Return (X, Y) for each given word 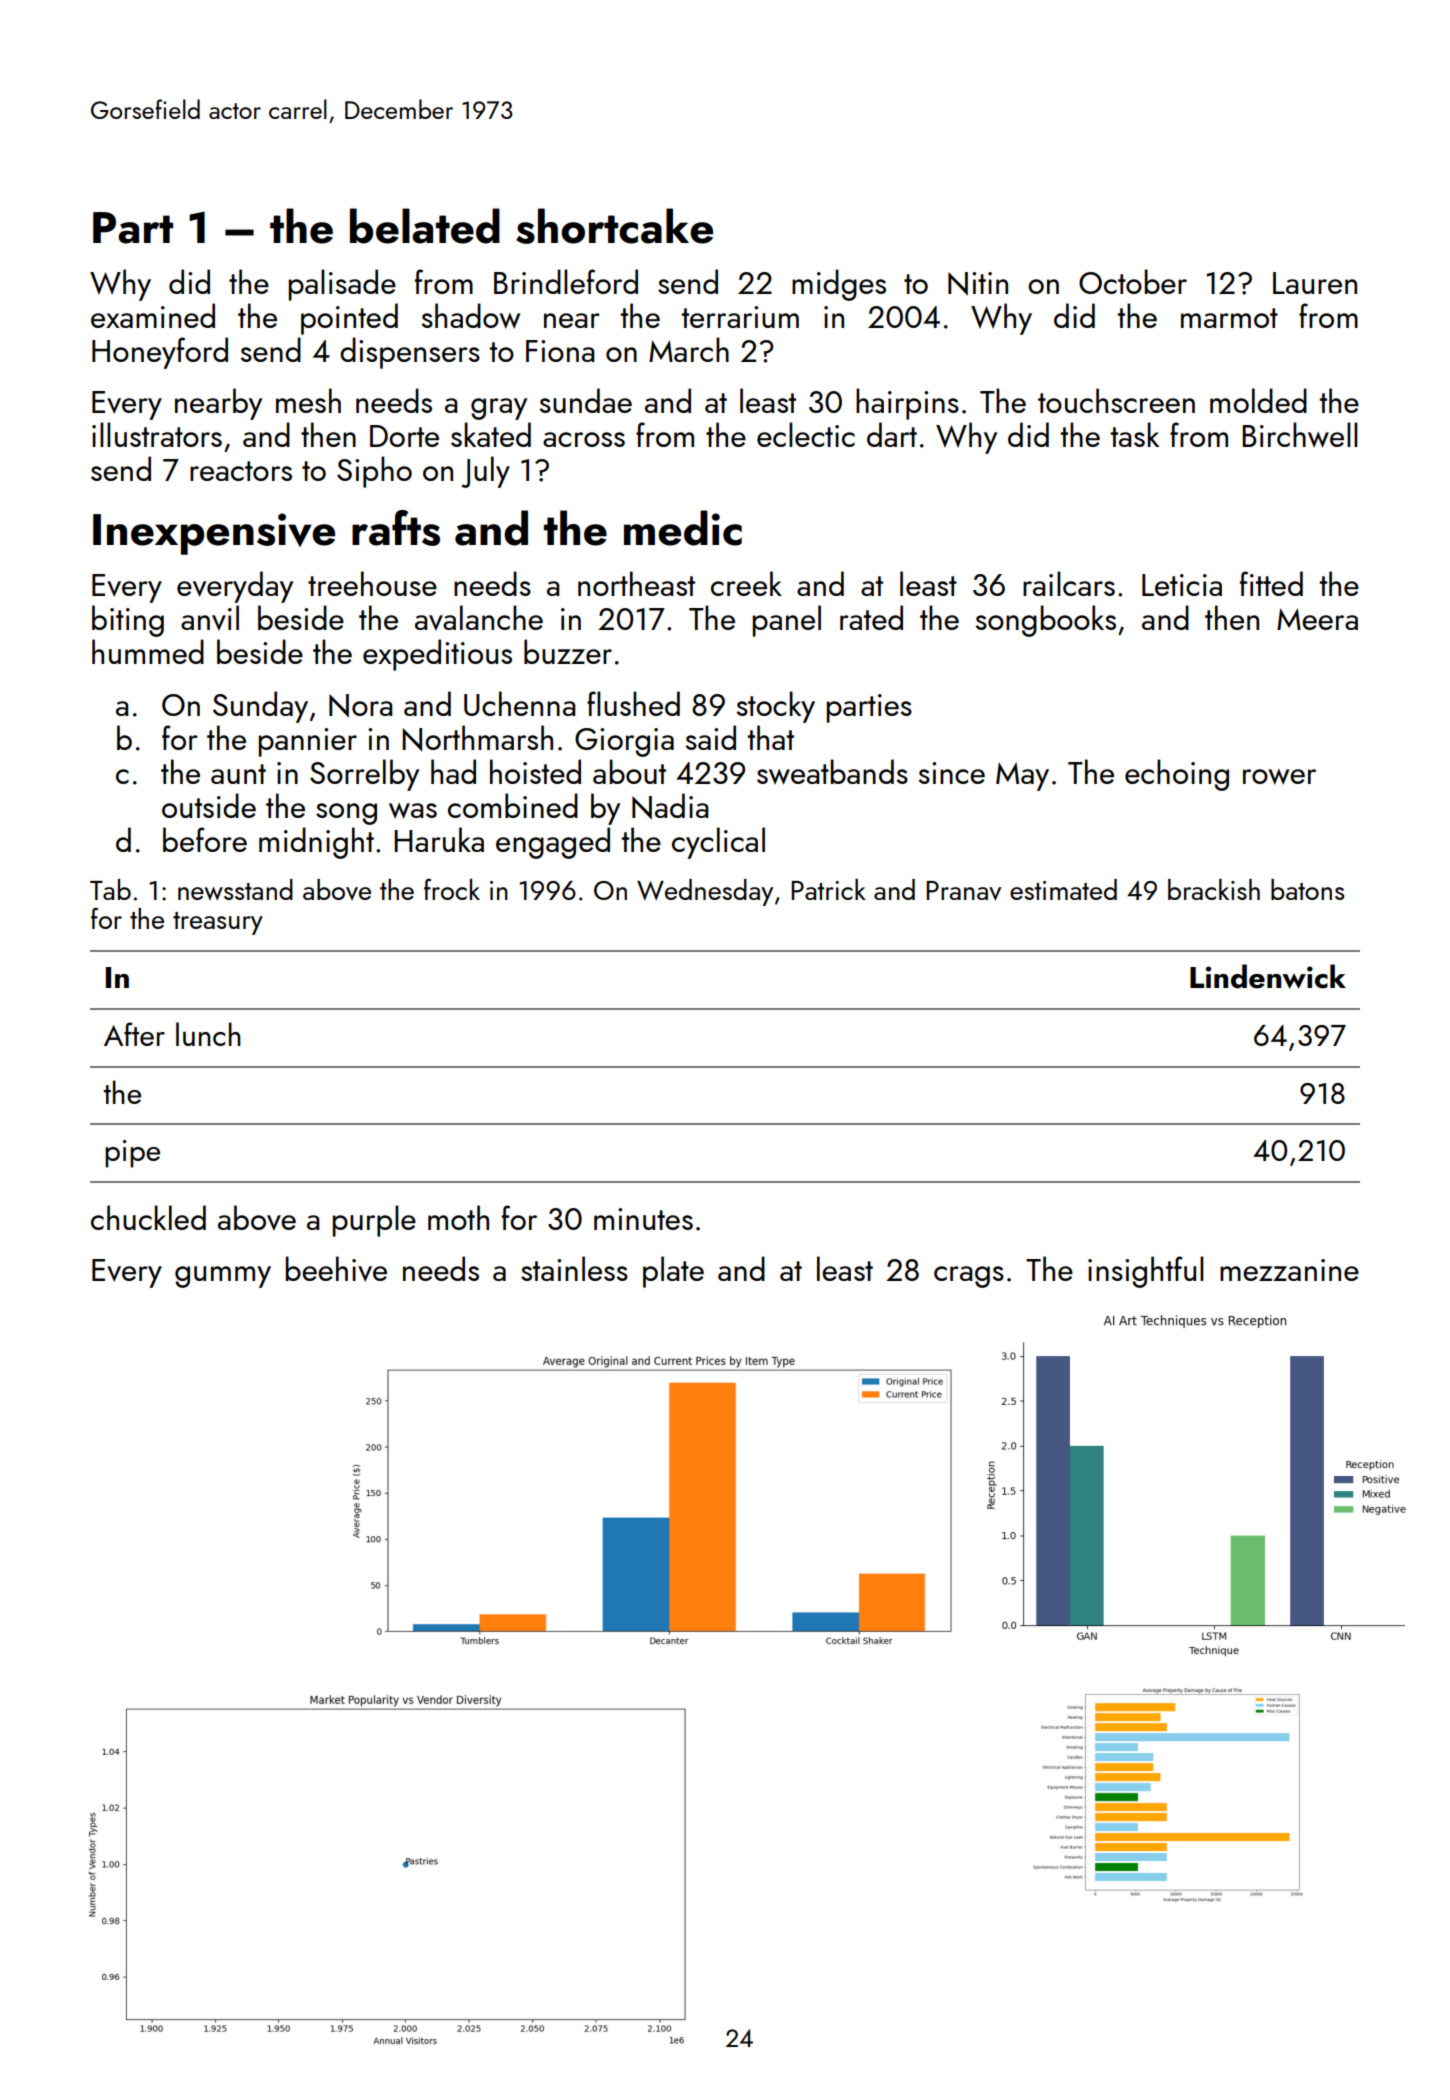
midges (839, 285)
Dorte (404, 436)
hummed (148, 651)
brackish (1214, 889)
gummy (223, 1277)
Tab (110, 889)
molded (1258, 400)
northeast (636, 583)
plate (673, 1272)
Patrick (828, 889)
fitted (1271, 583)
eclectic (806, 434)
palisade (342, 285)
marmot (1229, 318)
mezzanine (1289, 1270)
